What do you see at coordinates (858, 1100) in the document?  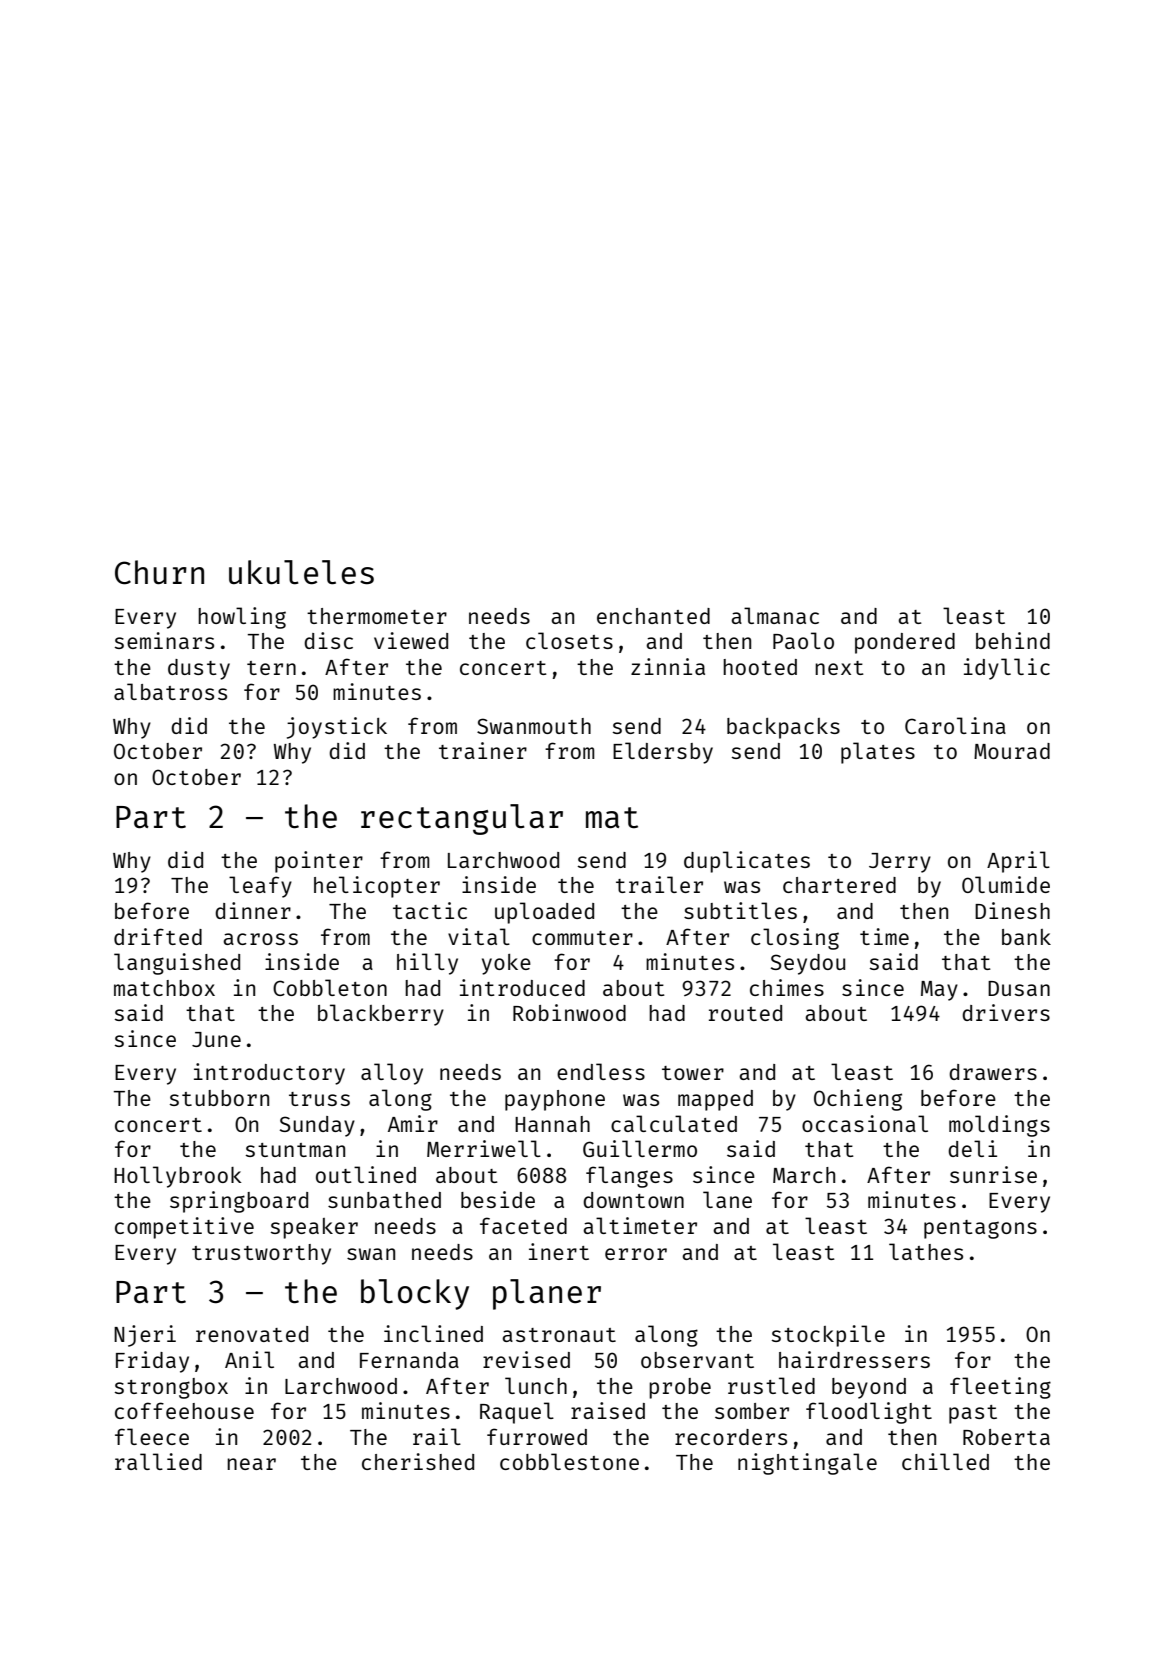 I see `Ochieng` at bounding box center [858, 1100].
